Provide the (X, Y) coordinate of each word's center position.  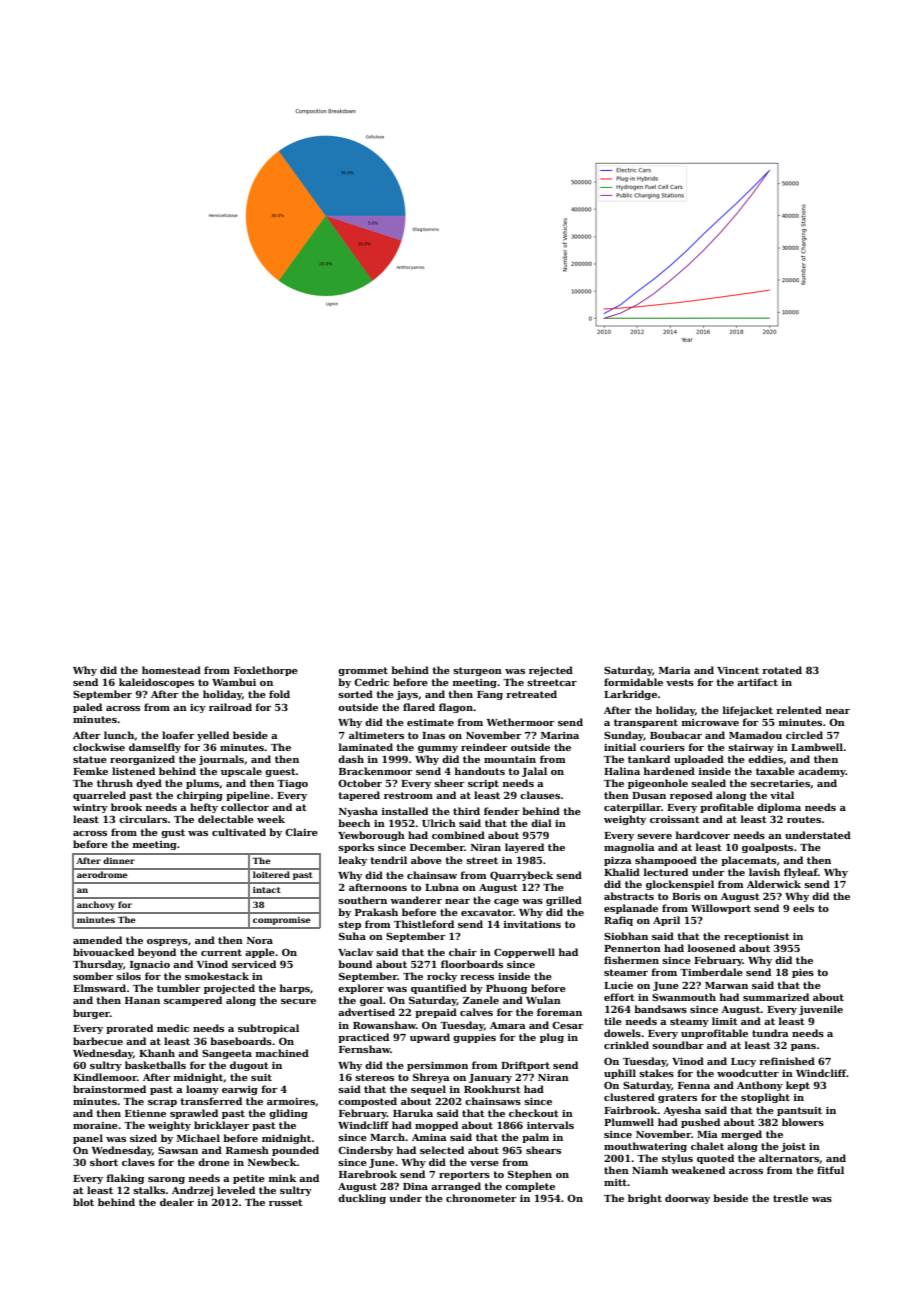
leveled (236, 1190)
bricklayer (222, 1126)
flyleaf (801, 873)
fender (502, 811)
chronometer (481, 1198)
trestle (790, 1198)
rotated (782, 670)
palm (535, 1138)
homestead (171, 670)
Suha (352, 936)
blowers (803, 1122)
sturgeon (477, 671)
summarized (776, 997)
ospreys (167, 942)
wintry (90, 808)
